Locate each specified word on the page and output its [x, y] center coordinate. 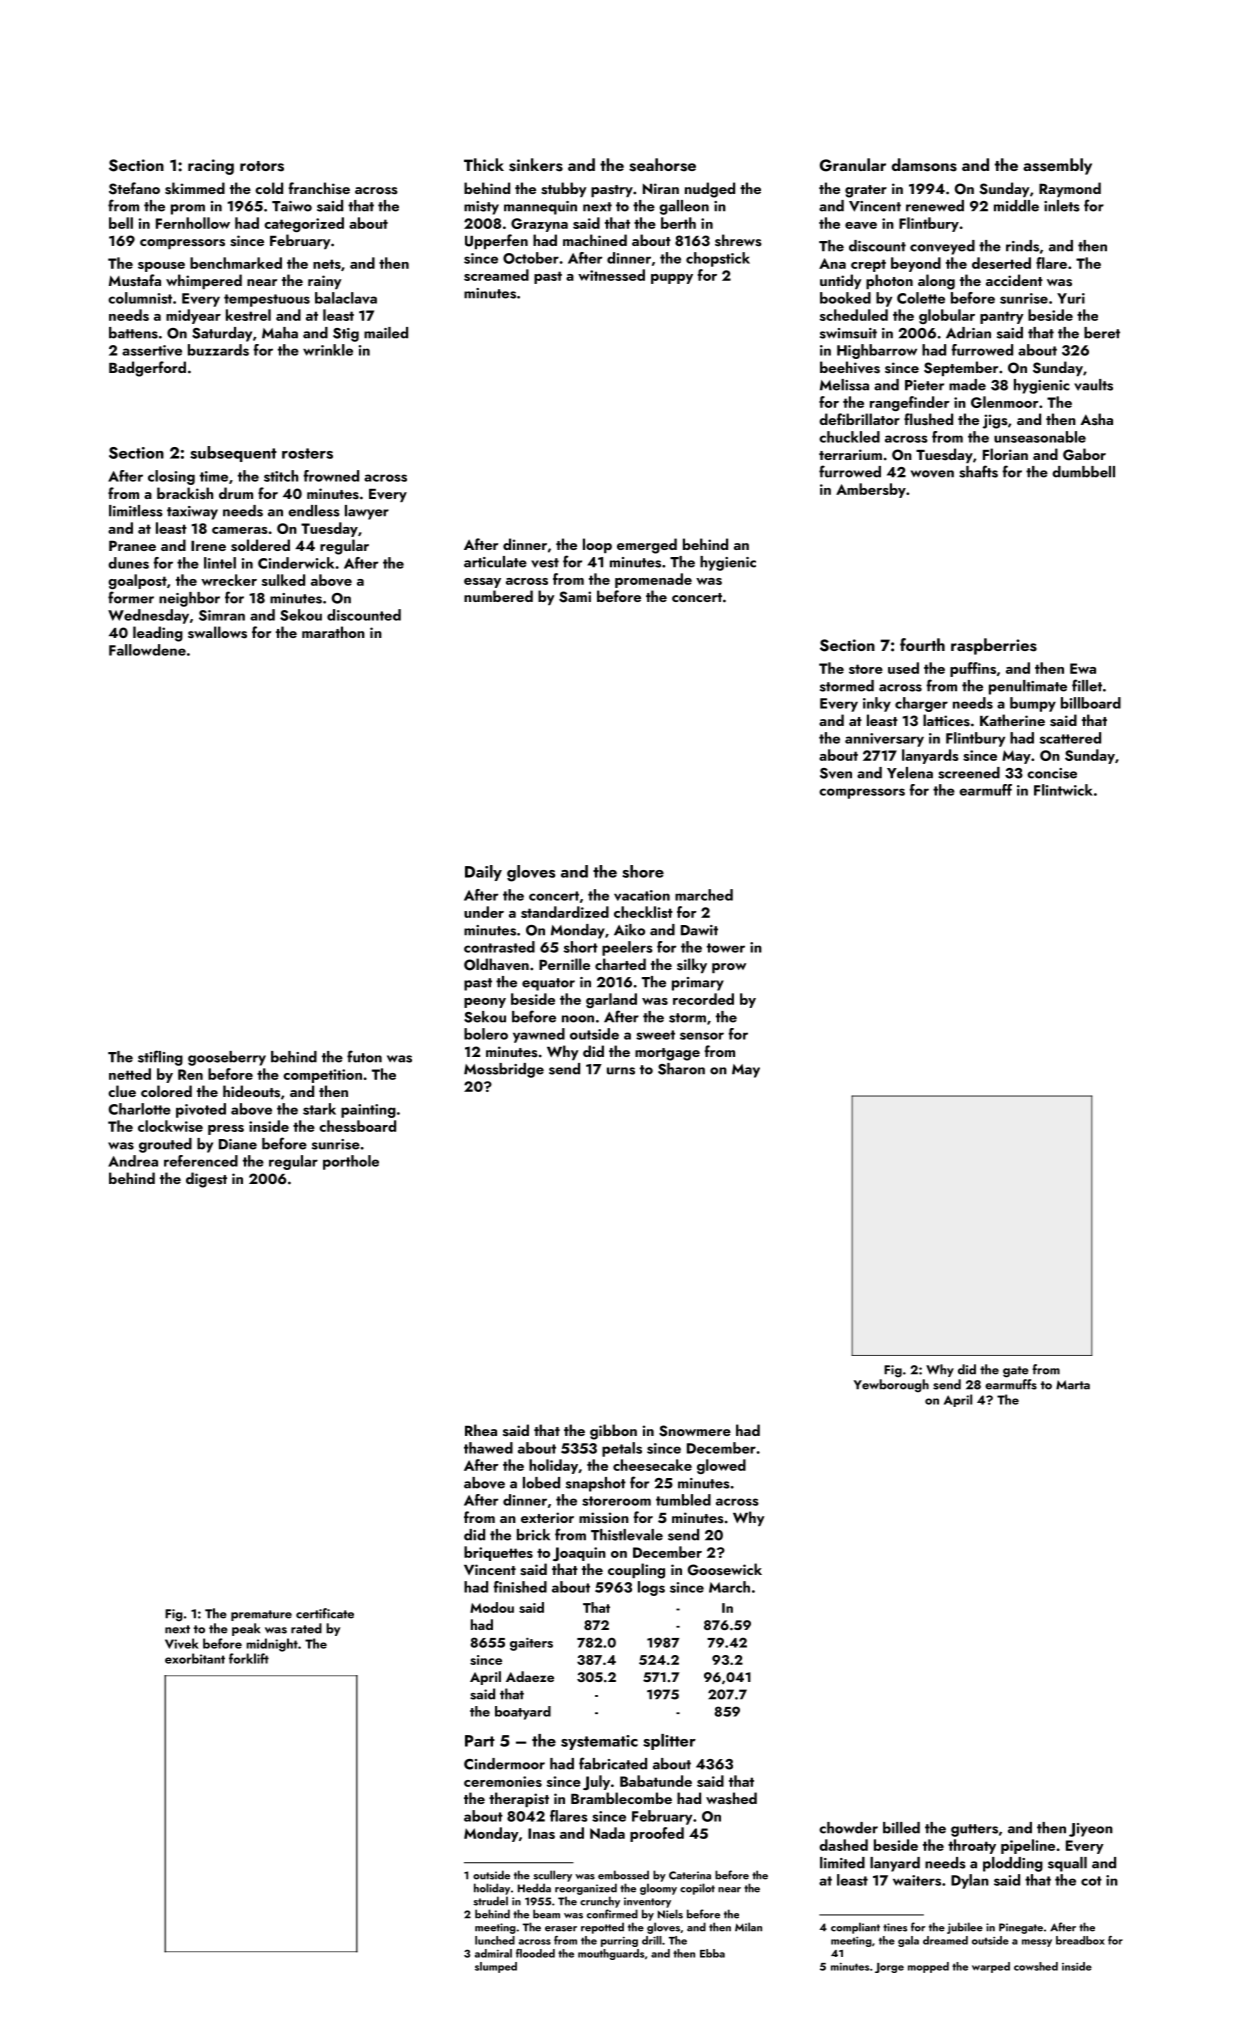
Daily [483, 873]
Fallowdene [147, 650]
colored [166, 1091]
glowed [721, 1466]
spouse [161, 267]
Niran [661, 188]
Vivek [182, 1643]
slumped [496, 1967]
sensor [702, 1036]
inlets [1062, 206]
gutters [974, 1830]
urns [621, 1071]
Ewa [1083, 668]
